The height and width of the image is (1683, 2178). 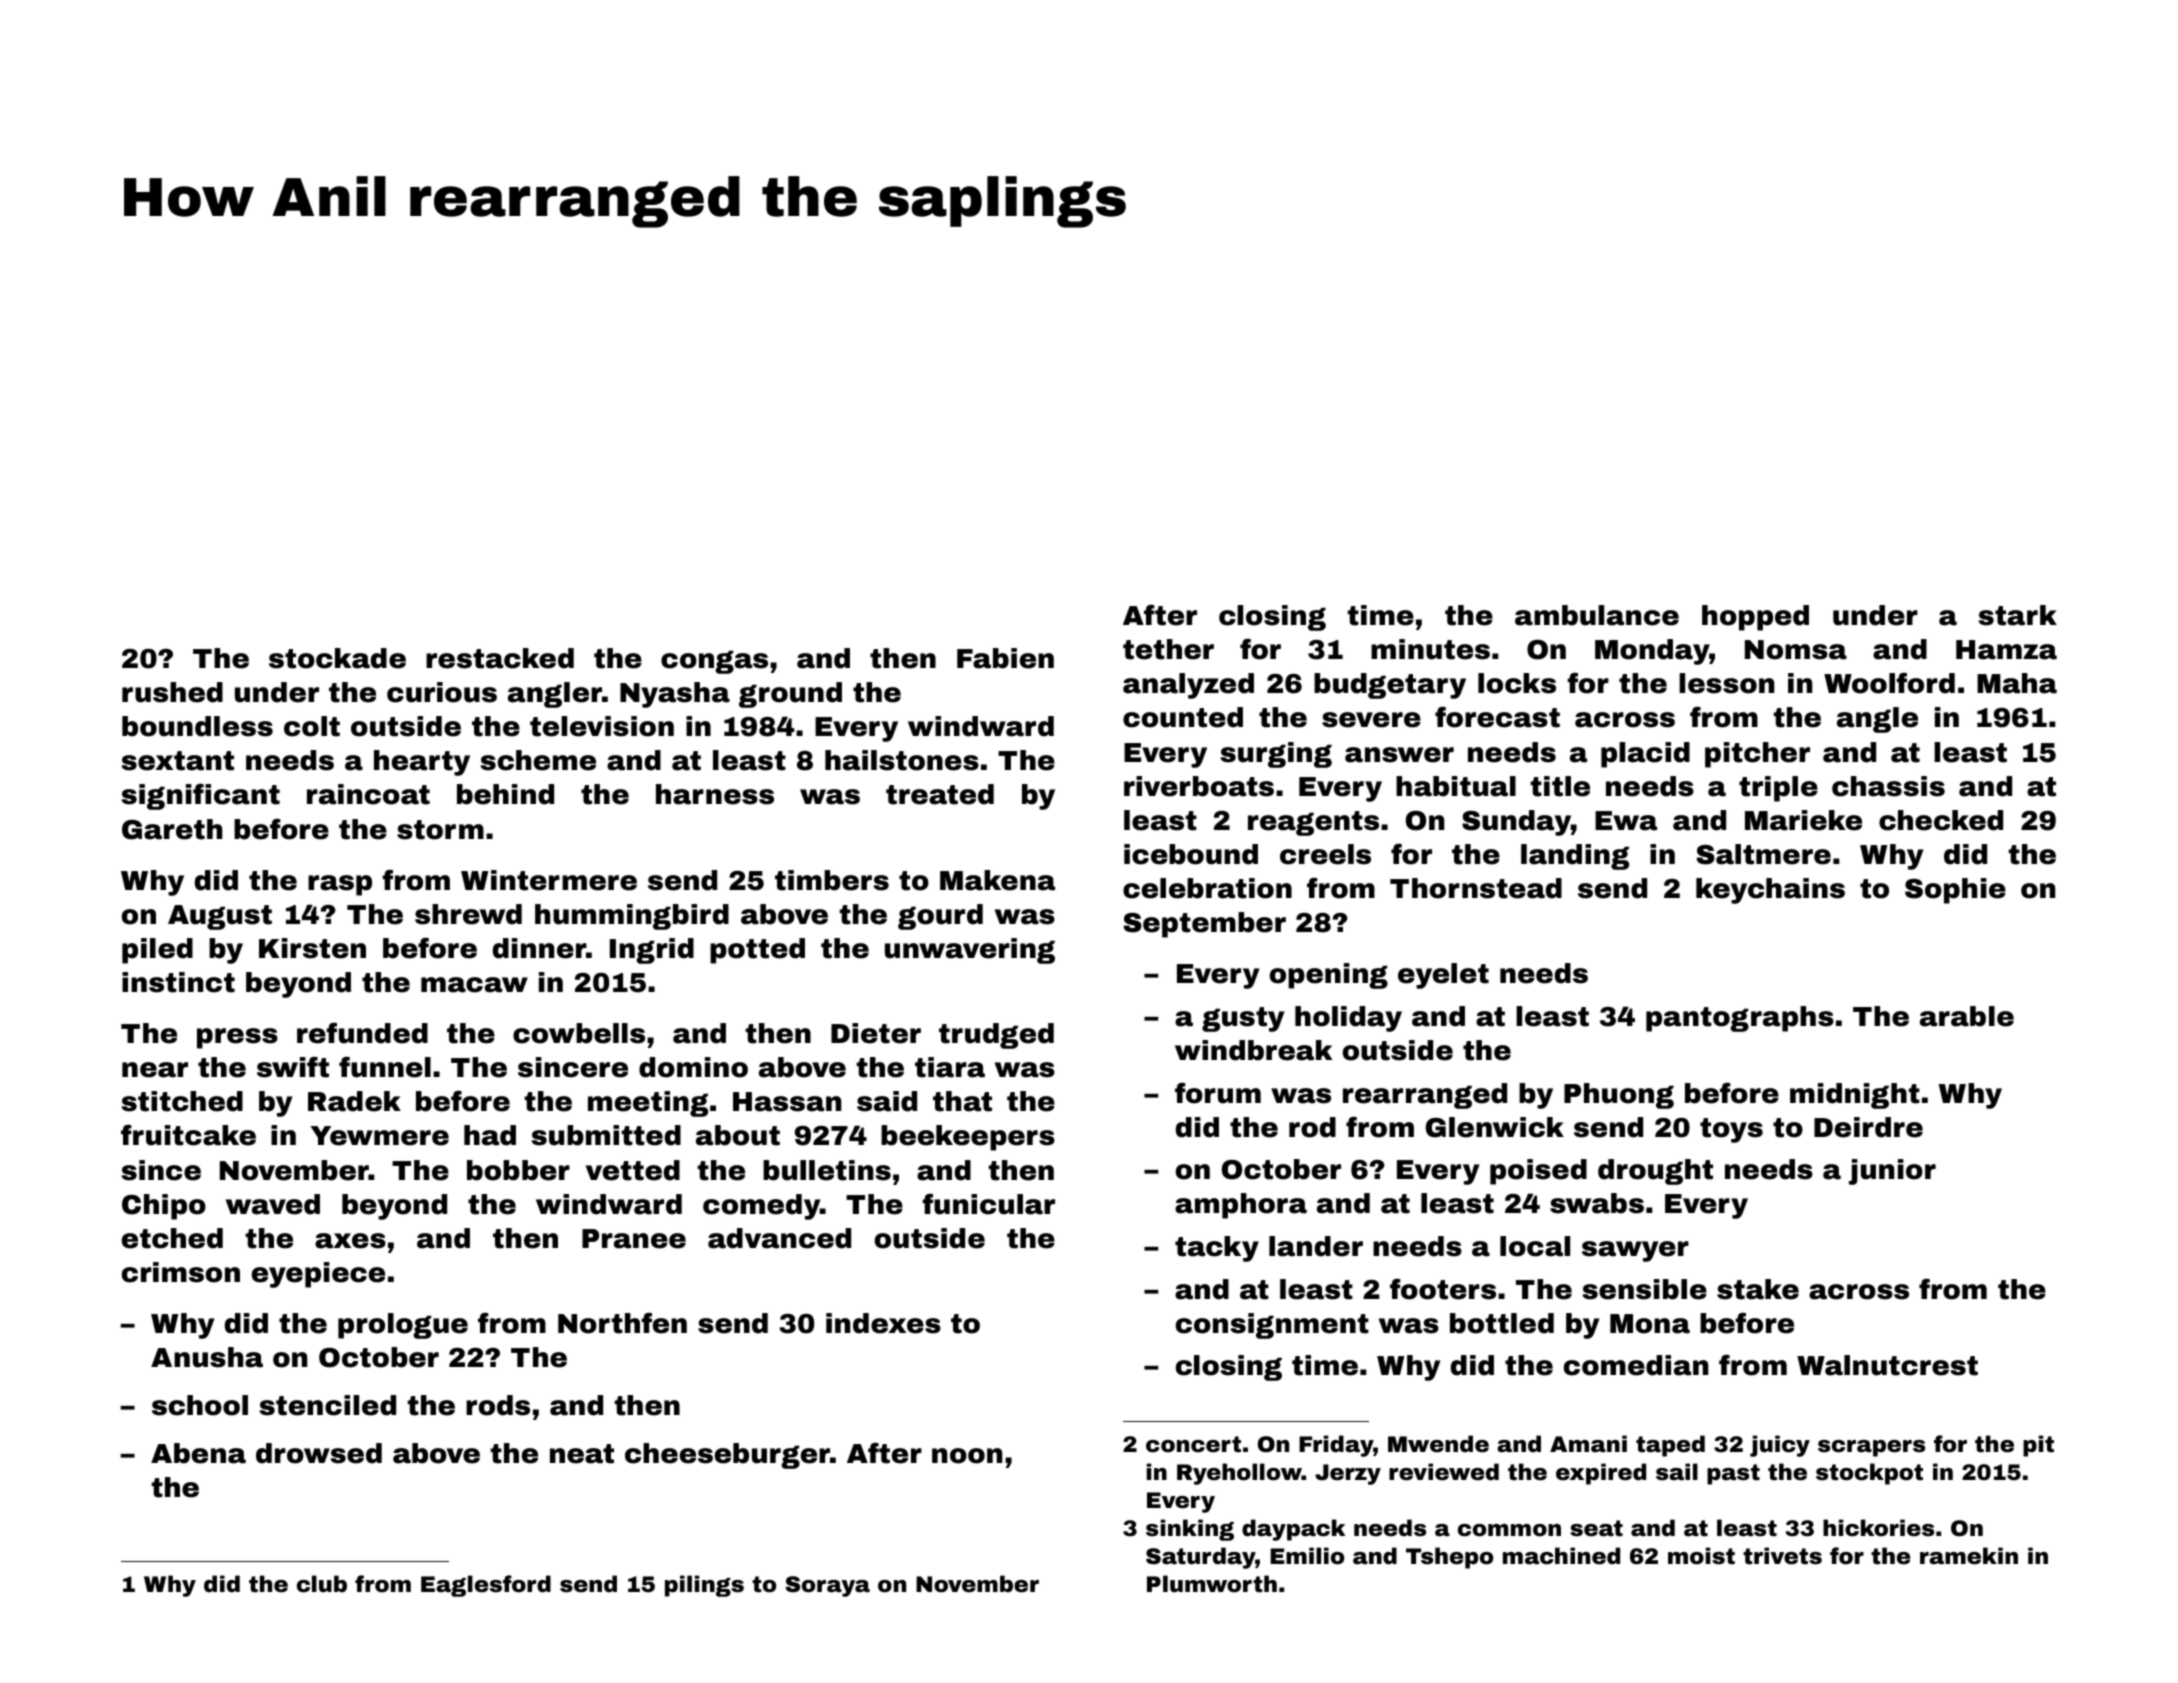 I want to click on had, so click(x=490, y=1135).
